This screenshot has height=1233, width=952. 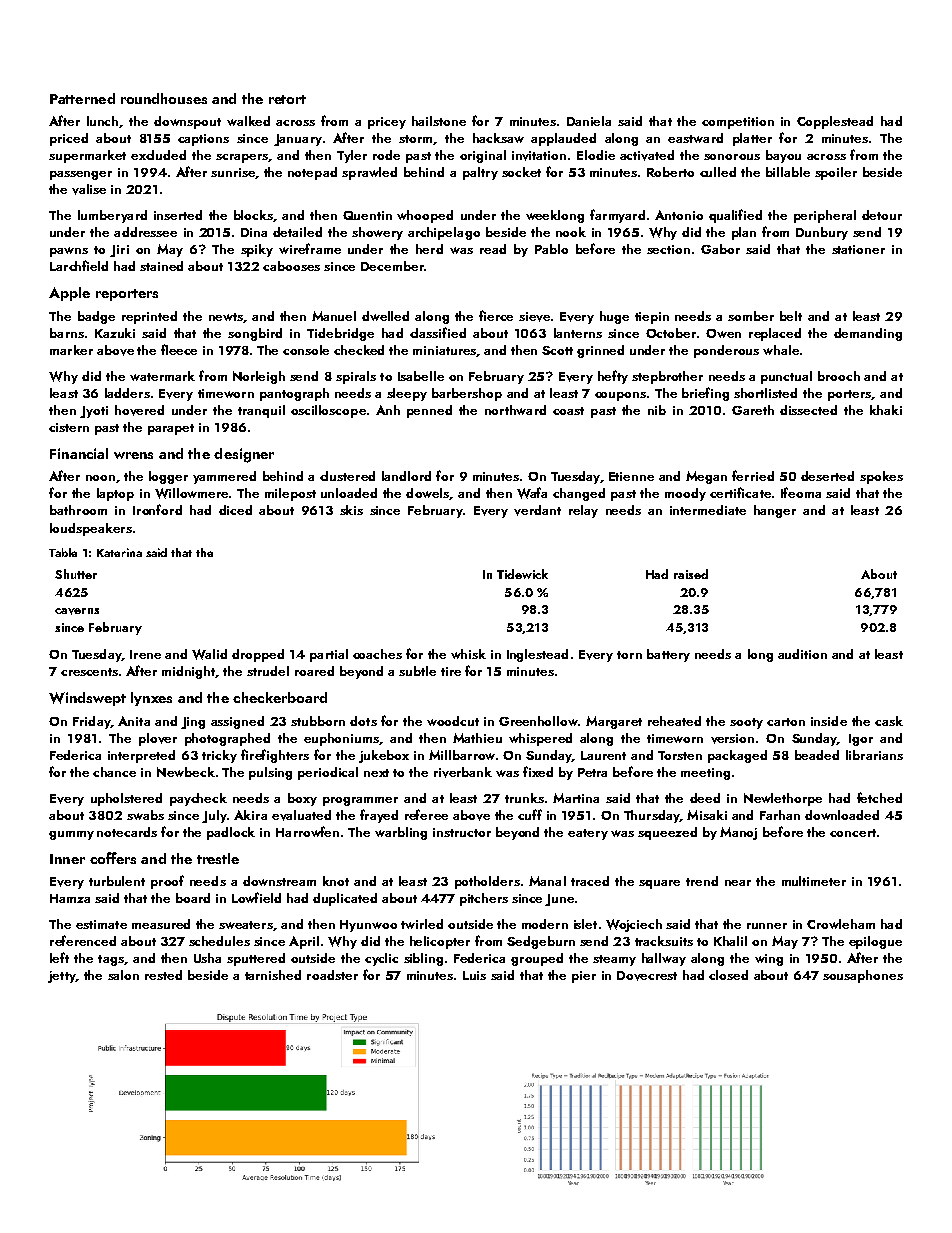 I want to click on left, so click(x=59, y=957).
